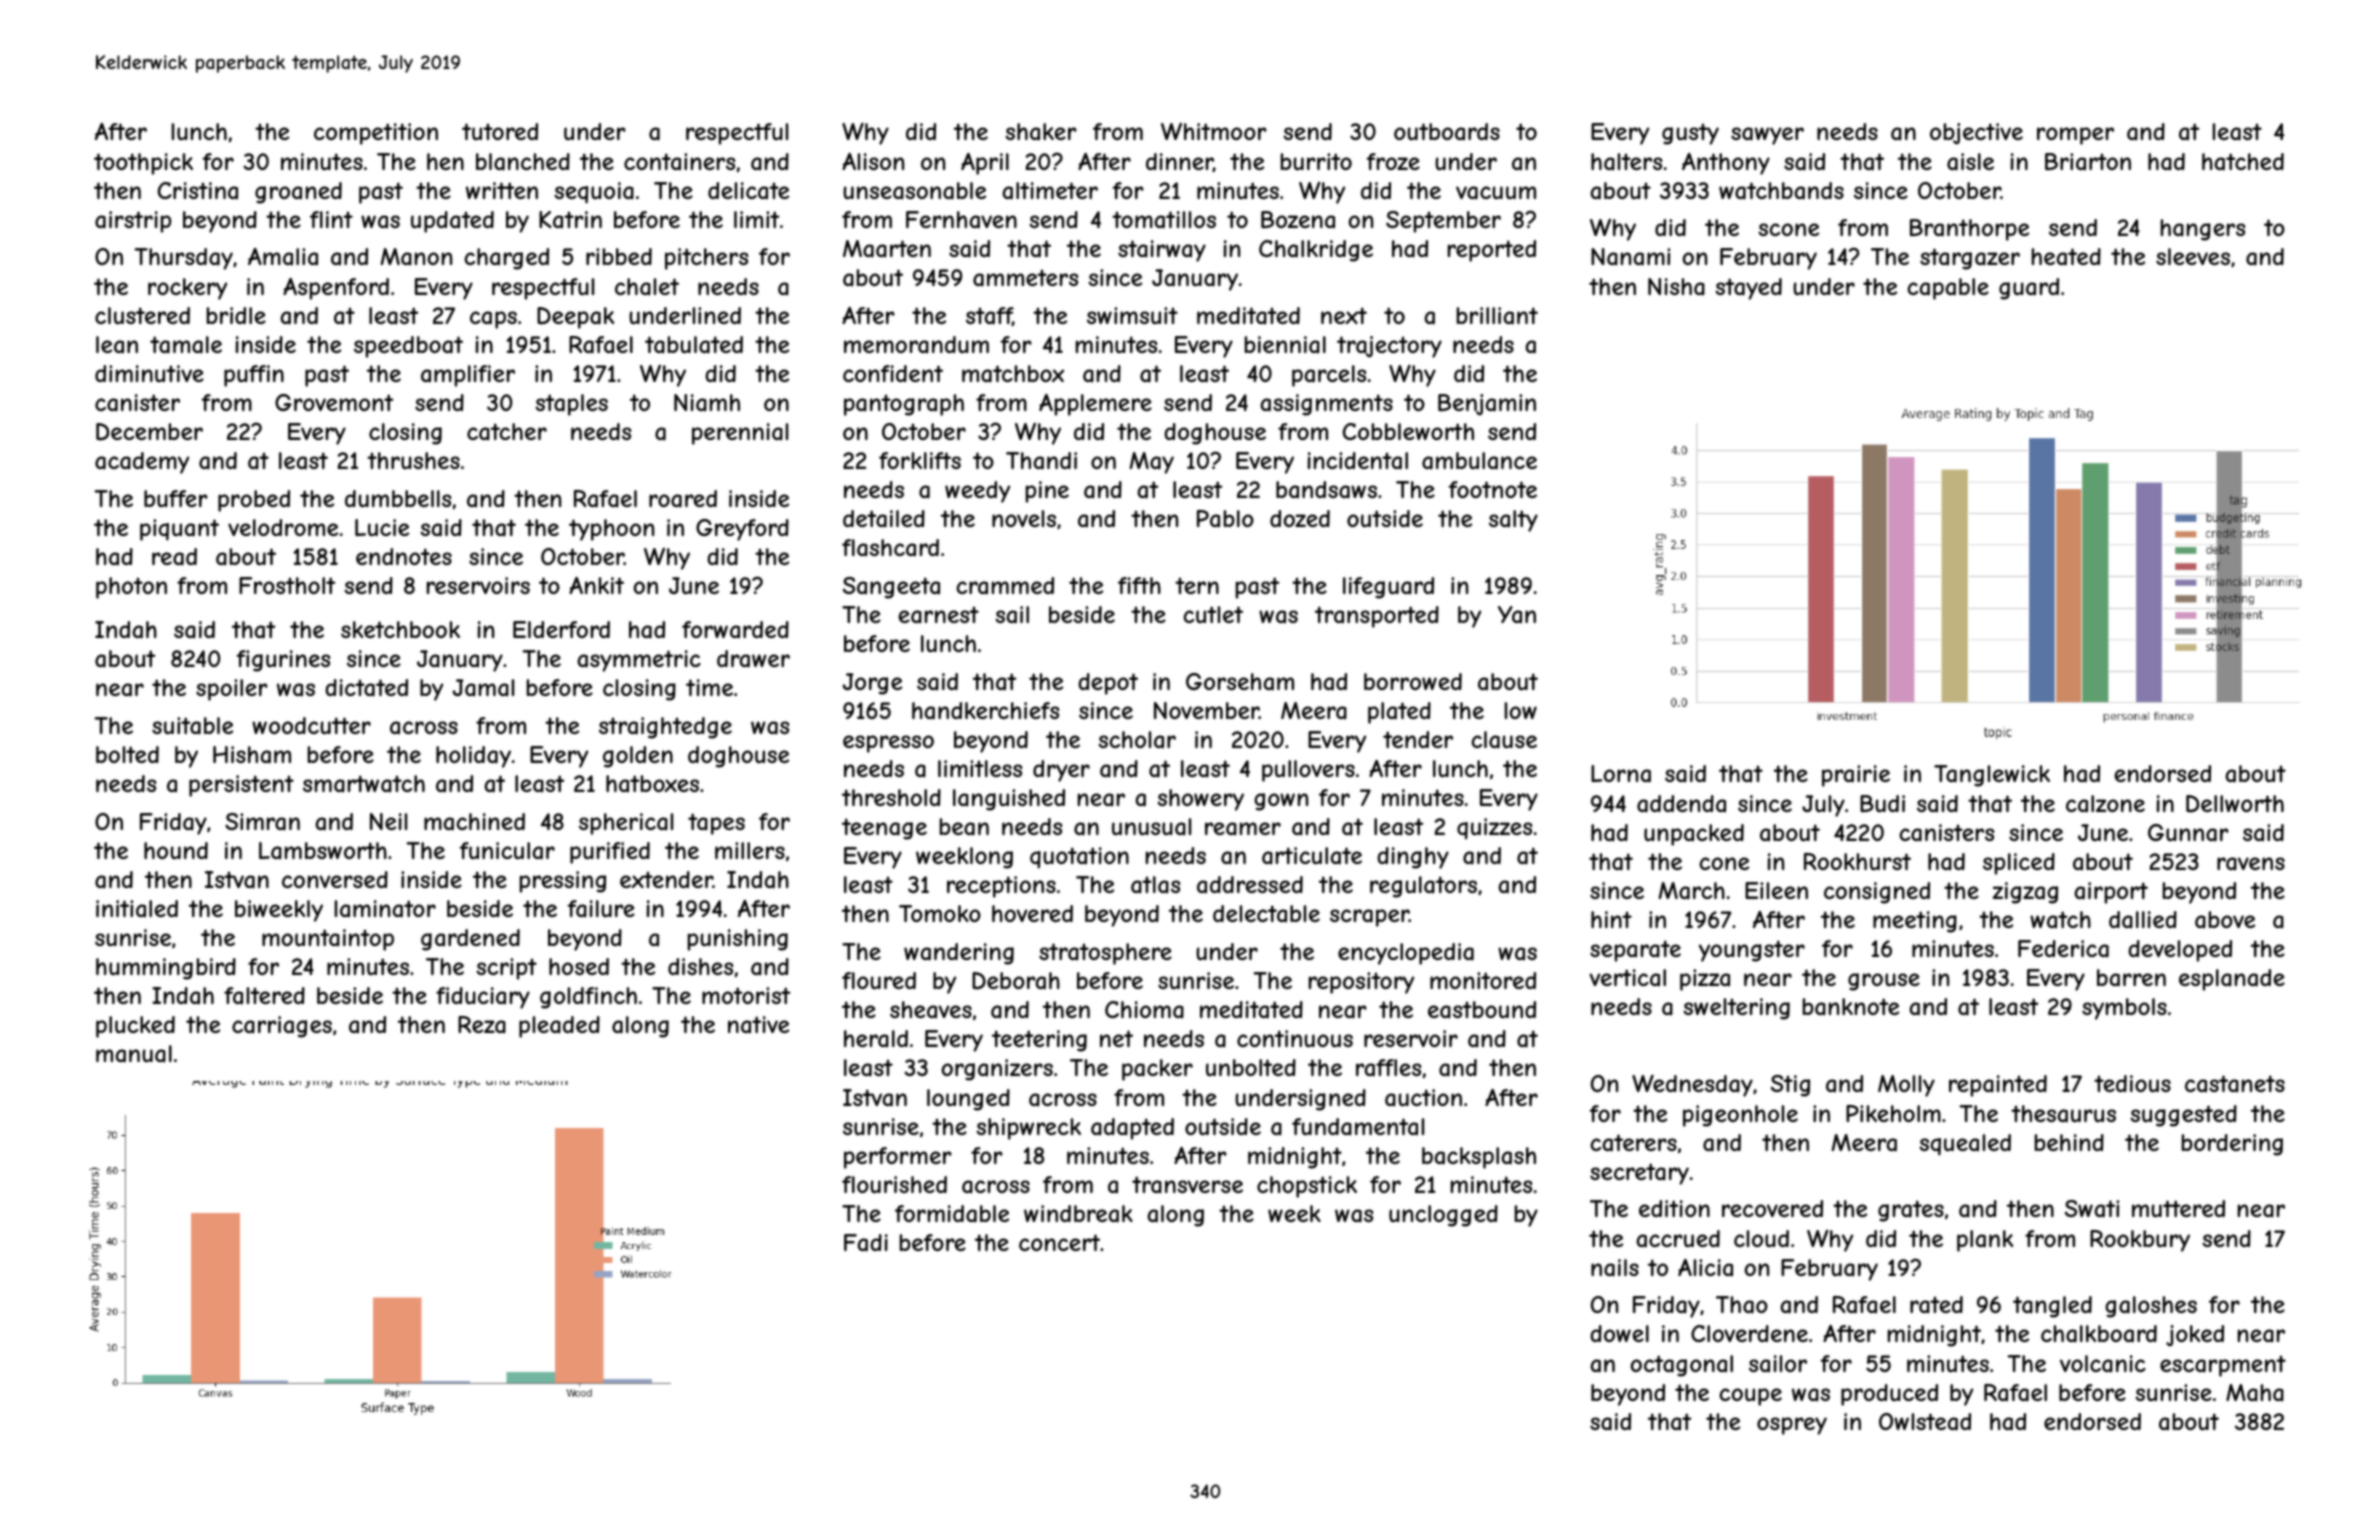 This screenshot has height=1540, width=2380. Describe the element at coordinates (1513, 521) in the screenshot. I see `salty` at that location.
